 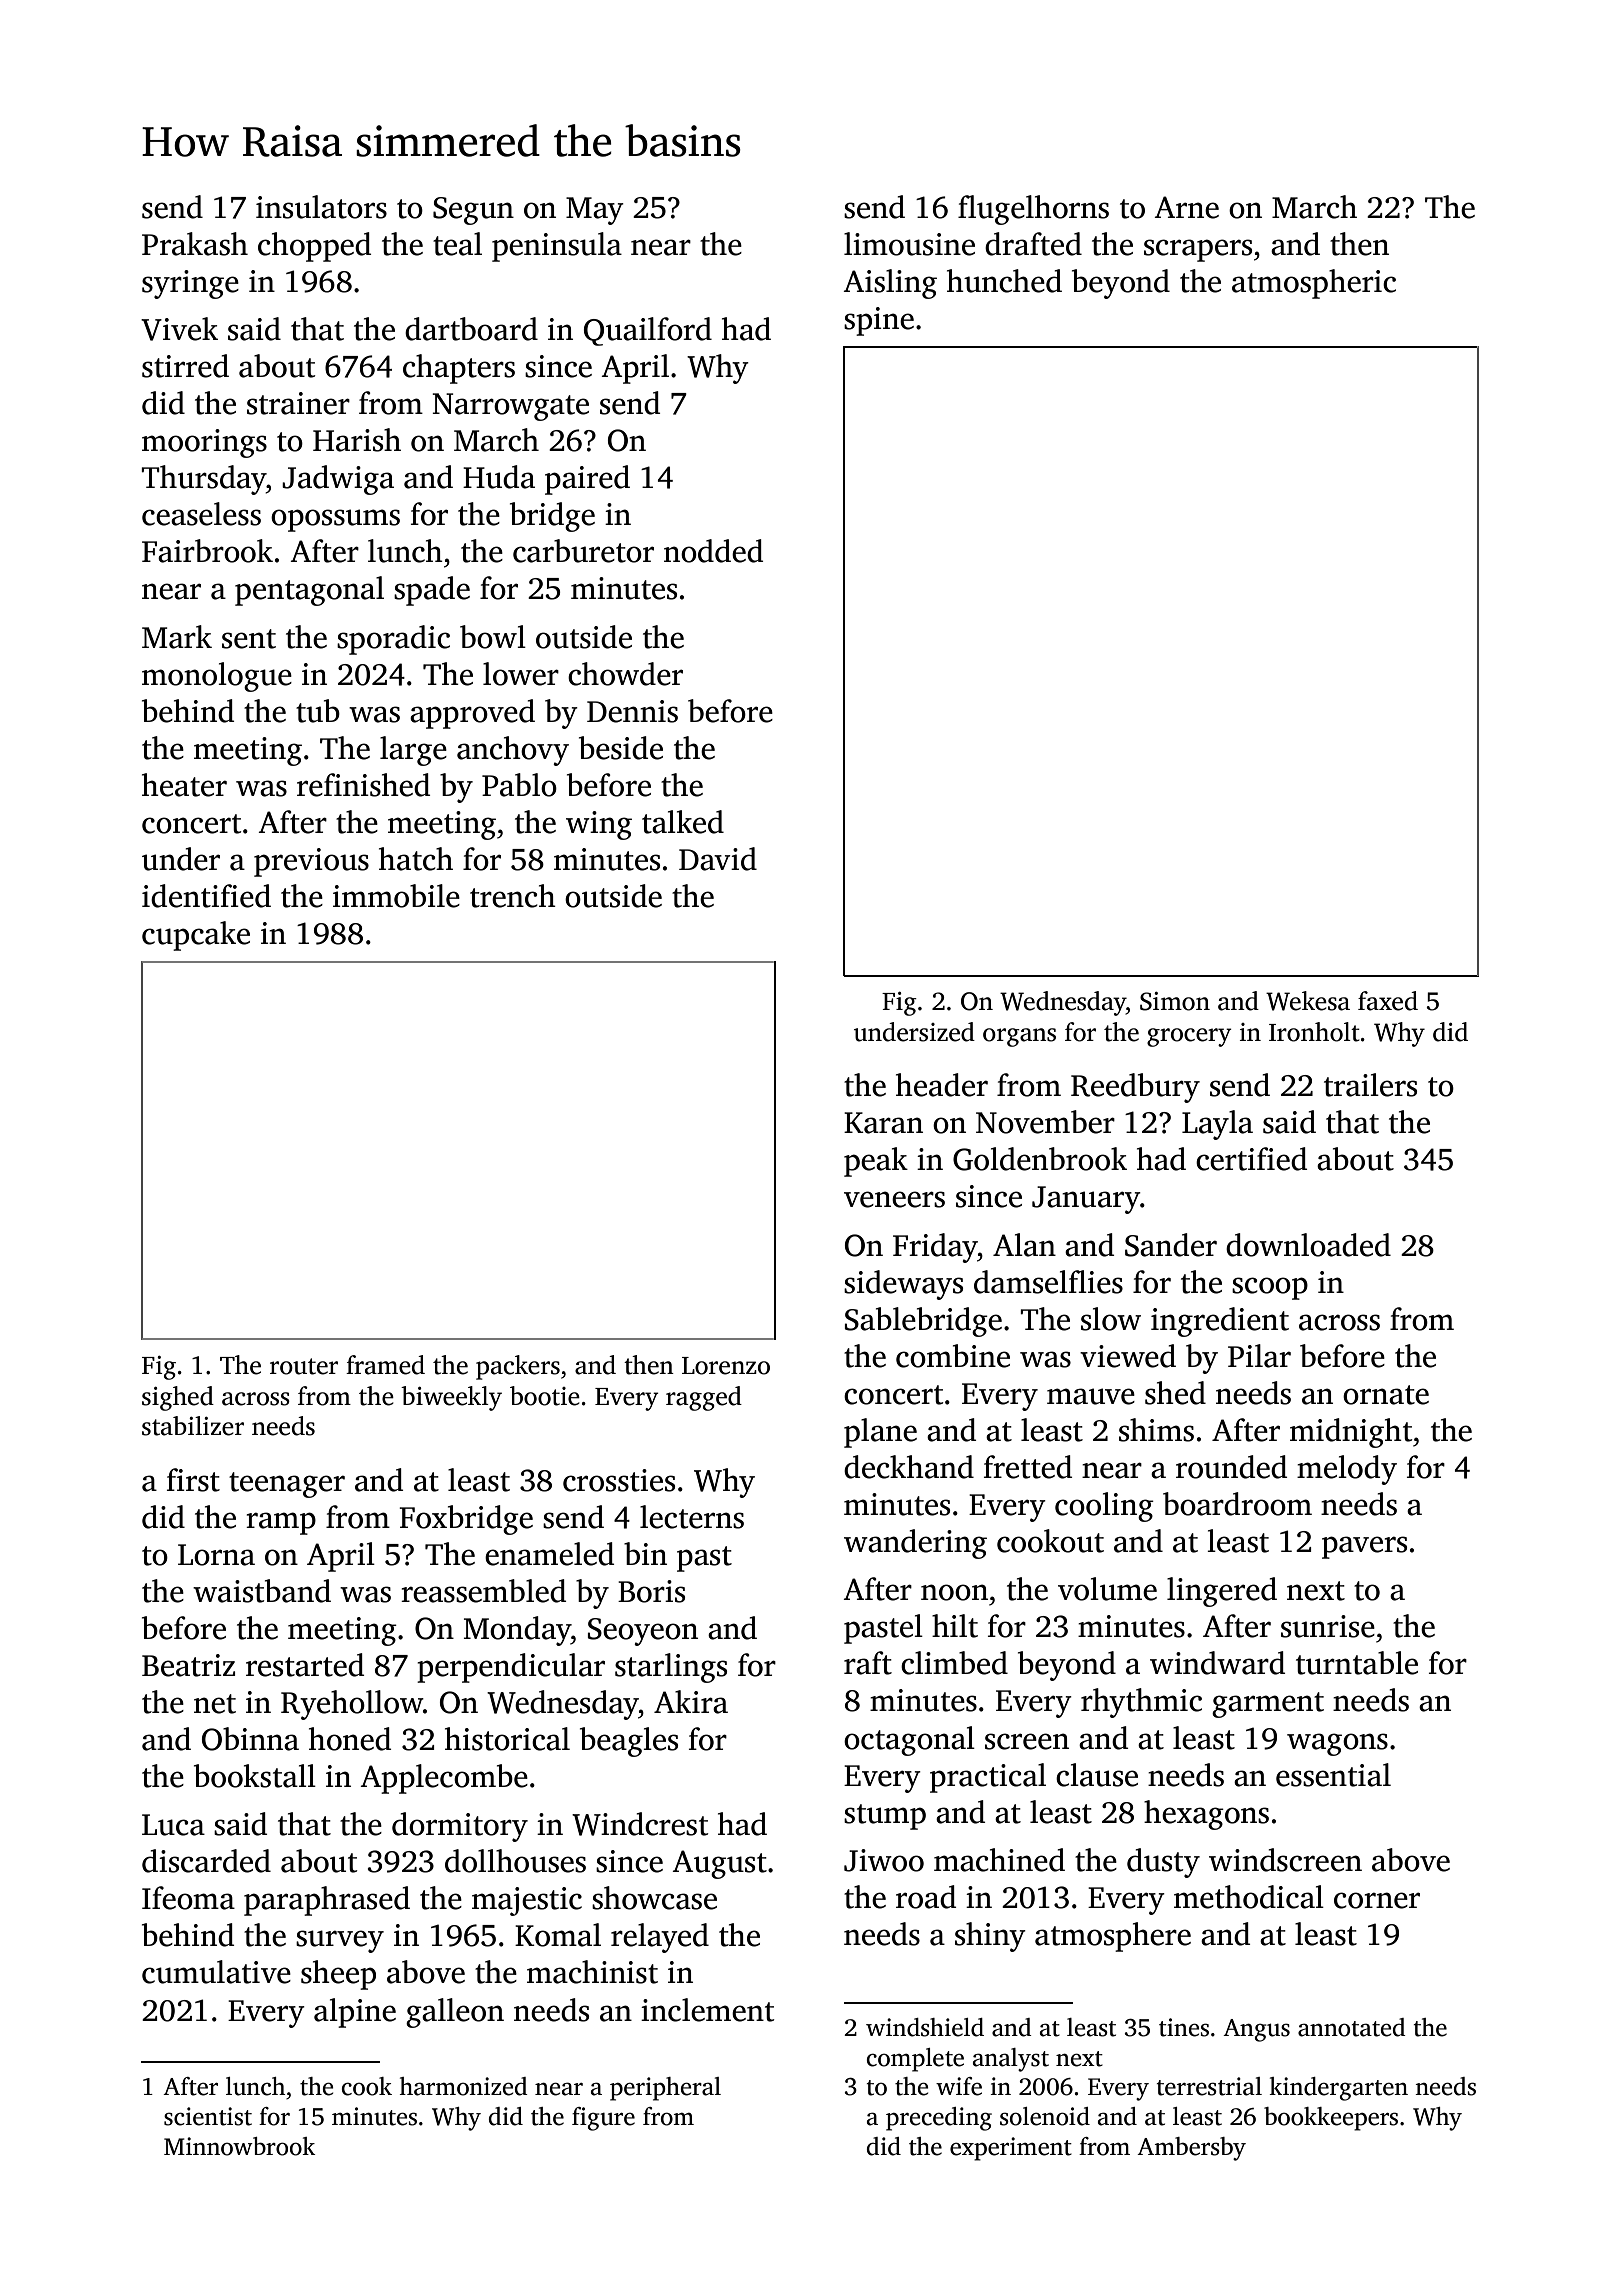 I want to click on Akira, so click(x=691, y=1702).
